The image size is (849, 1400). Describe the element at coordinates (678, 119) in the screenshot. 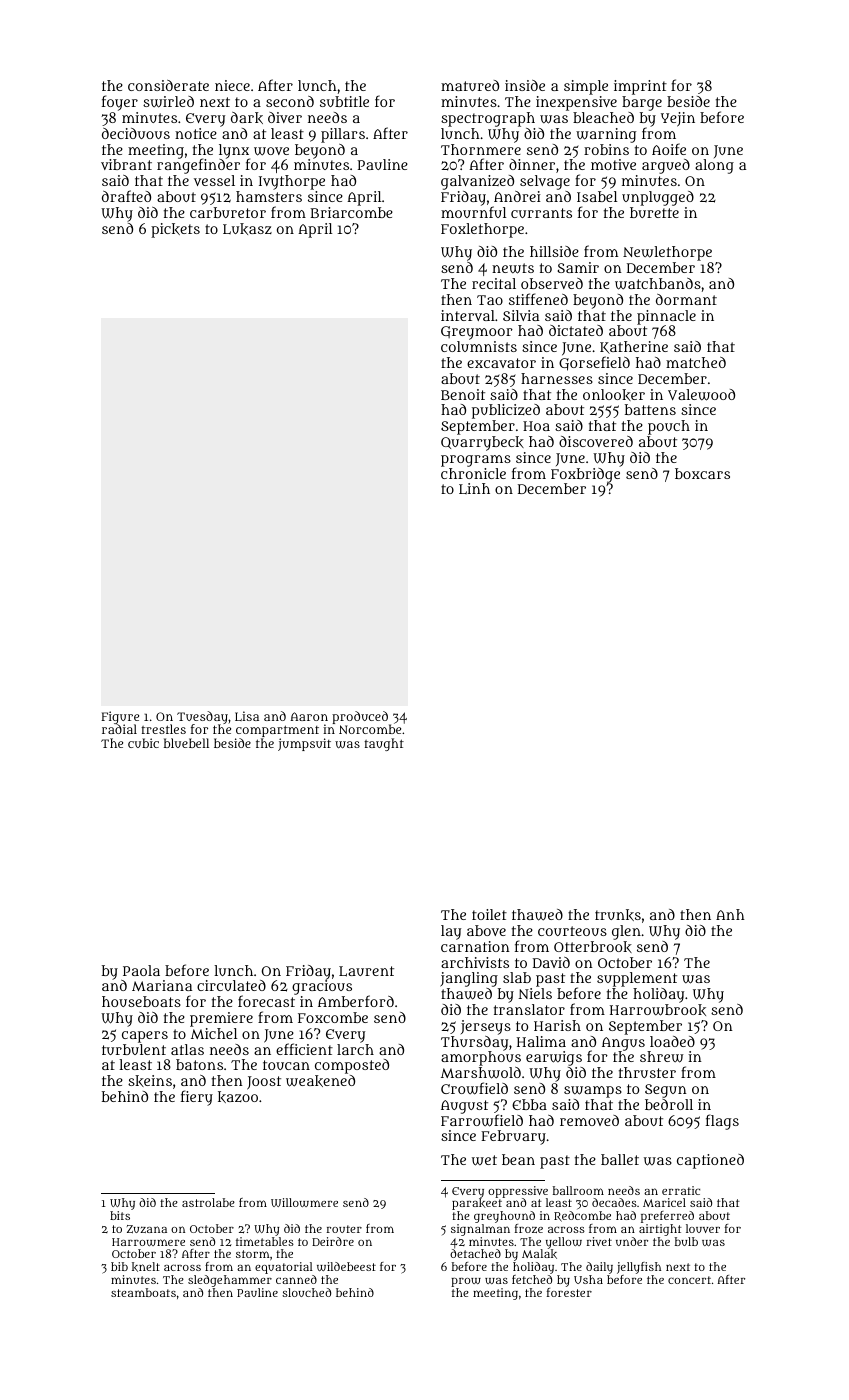

I see `Yejin` at that location.
